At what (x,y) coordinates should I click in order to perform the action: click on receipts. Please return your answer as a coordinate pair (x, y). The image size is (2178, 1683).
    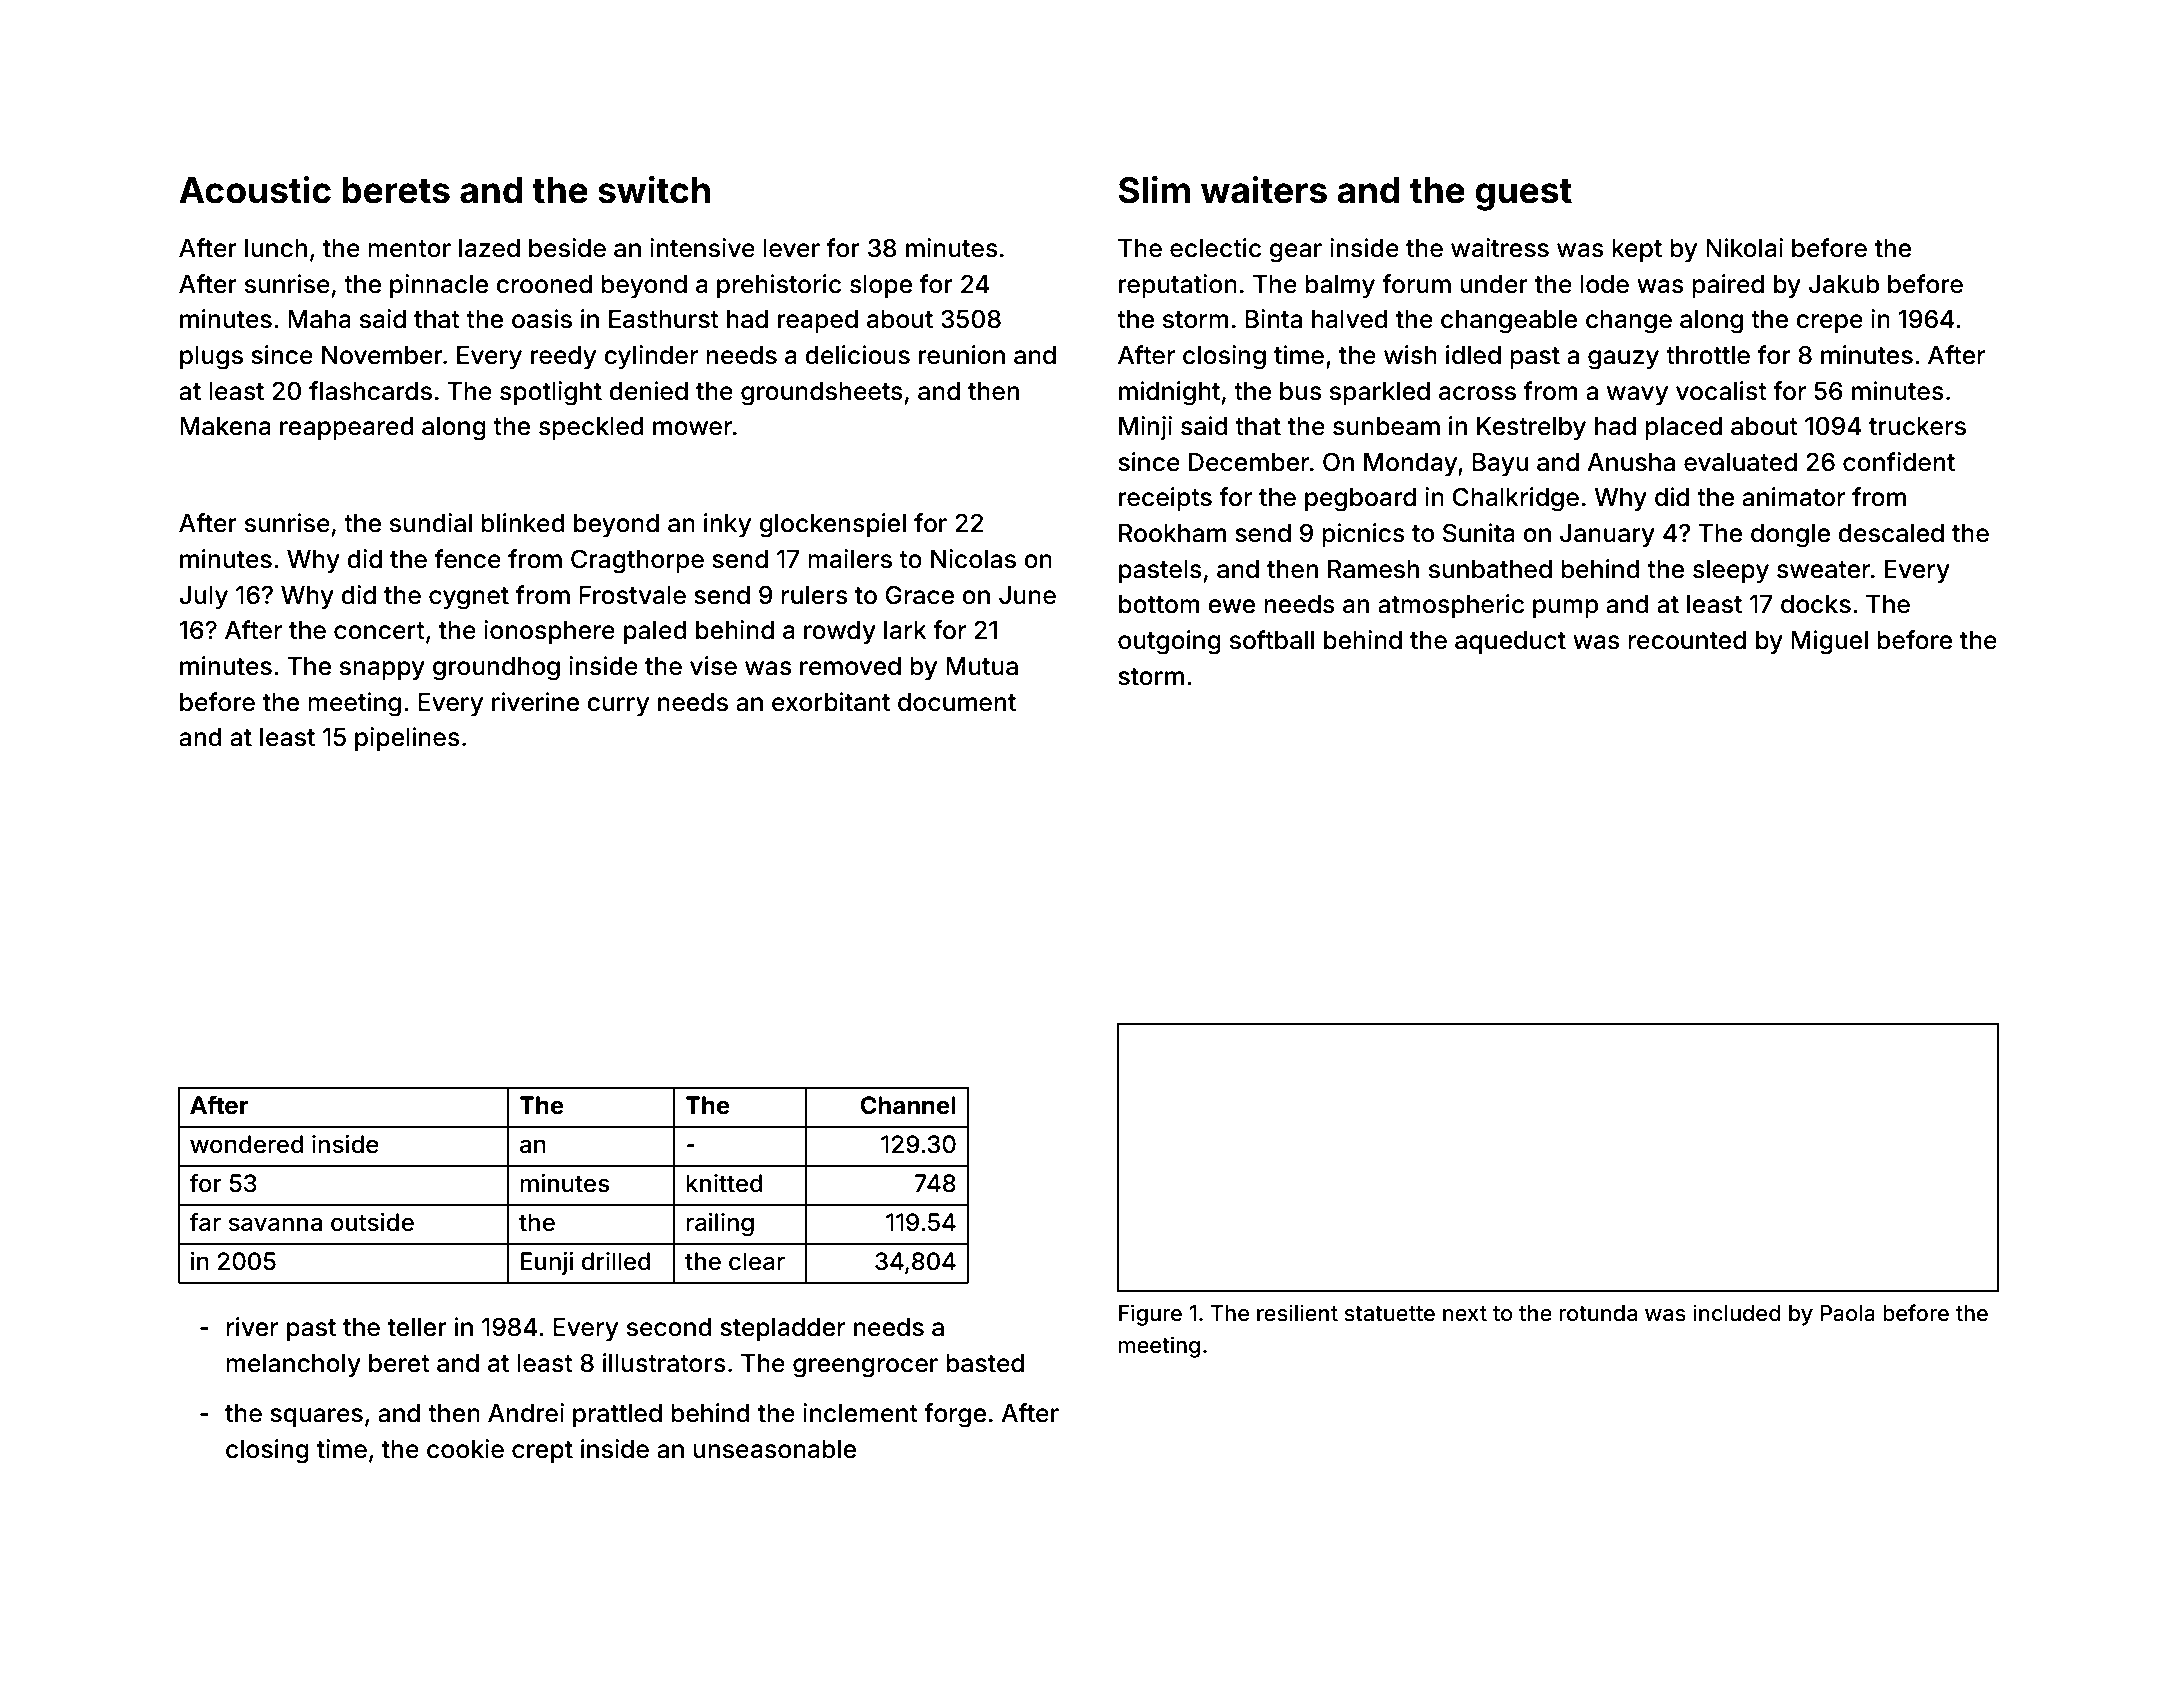
    Looking at the image, I should click on (1165, 499).
